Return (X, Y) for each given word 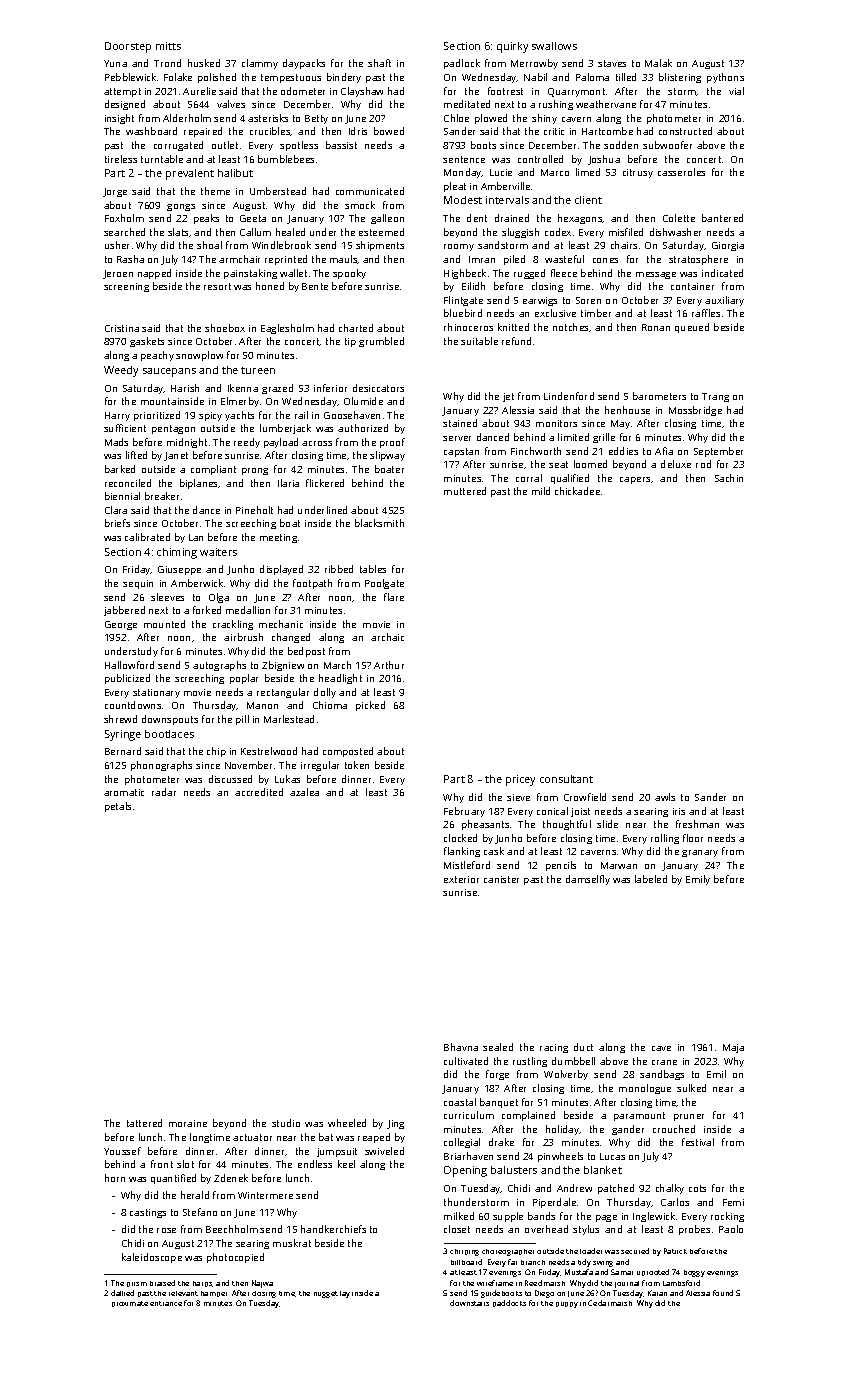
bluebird (463, 313)
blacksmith (379, 523)
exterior (461, 879)
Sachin (729, 478)
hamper (214, 1294)
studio (286, 1123)
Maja (733, 1048)
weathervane (606, 104)
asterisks (268, 118)
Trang (715, 397)
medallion (248, 610)
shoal (209, 245)
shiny (544, 119)
